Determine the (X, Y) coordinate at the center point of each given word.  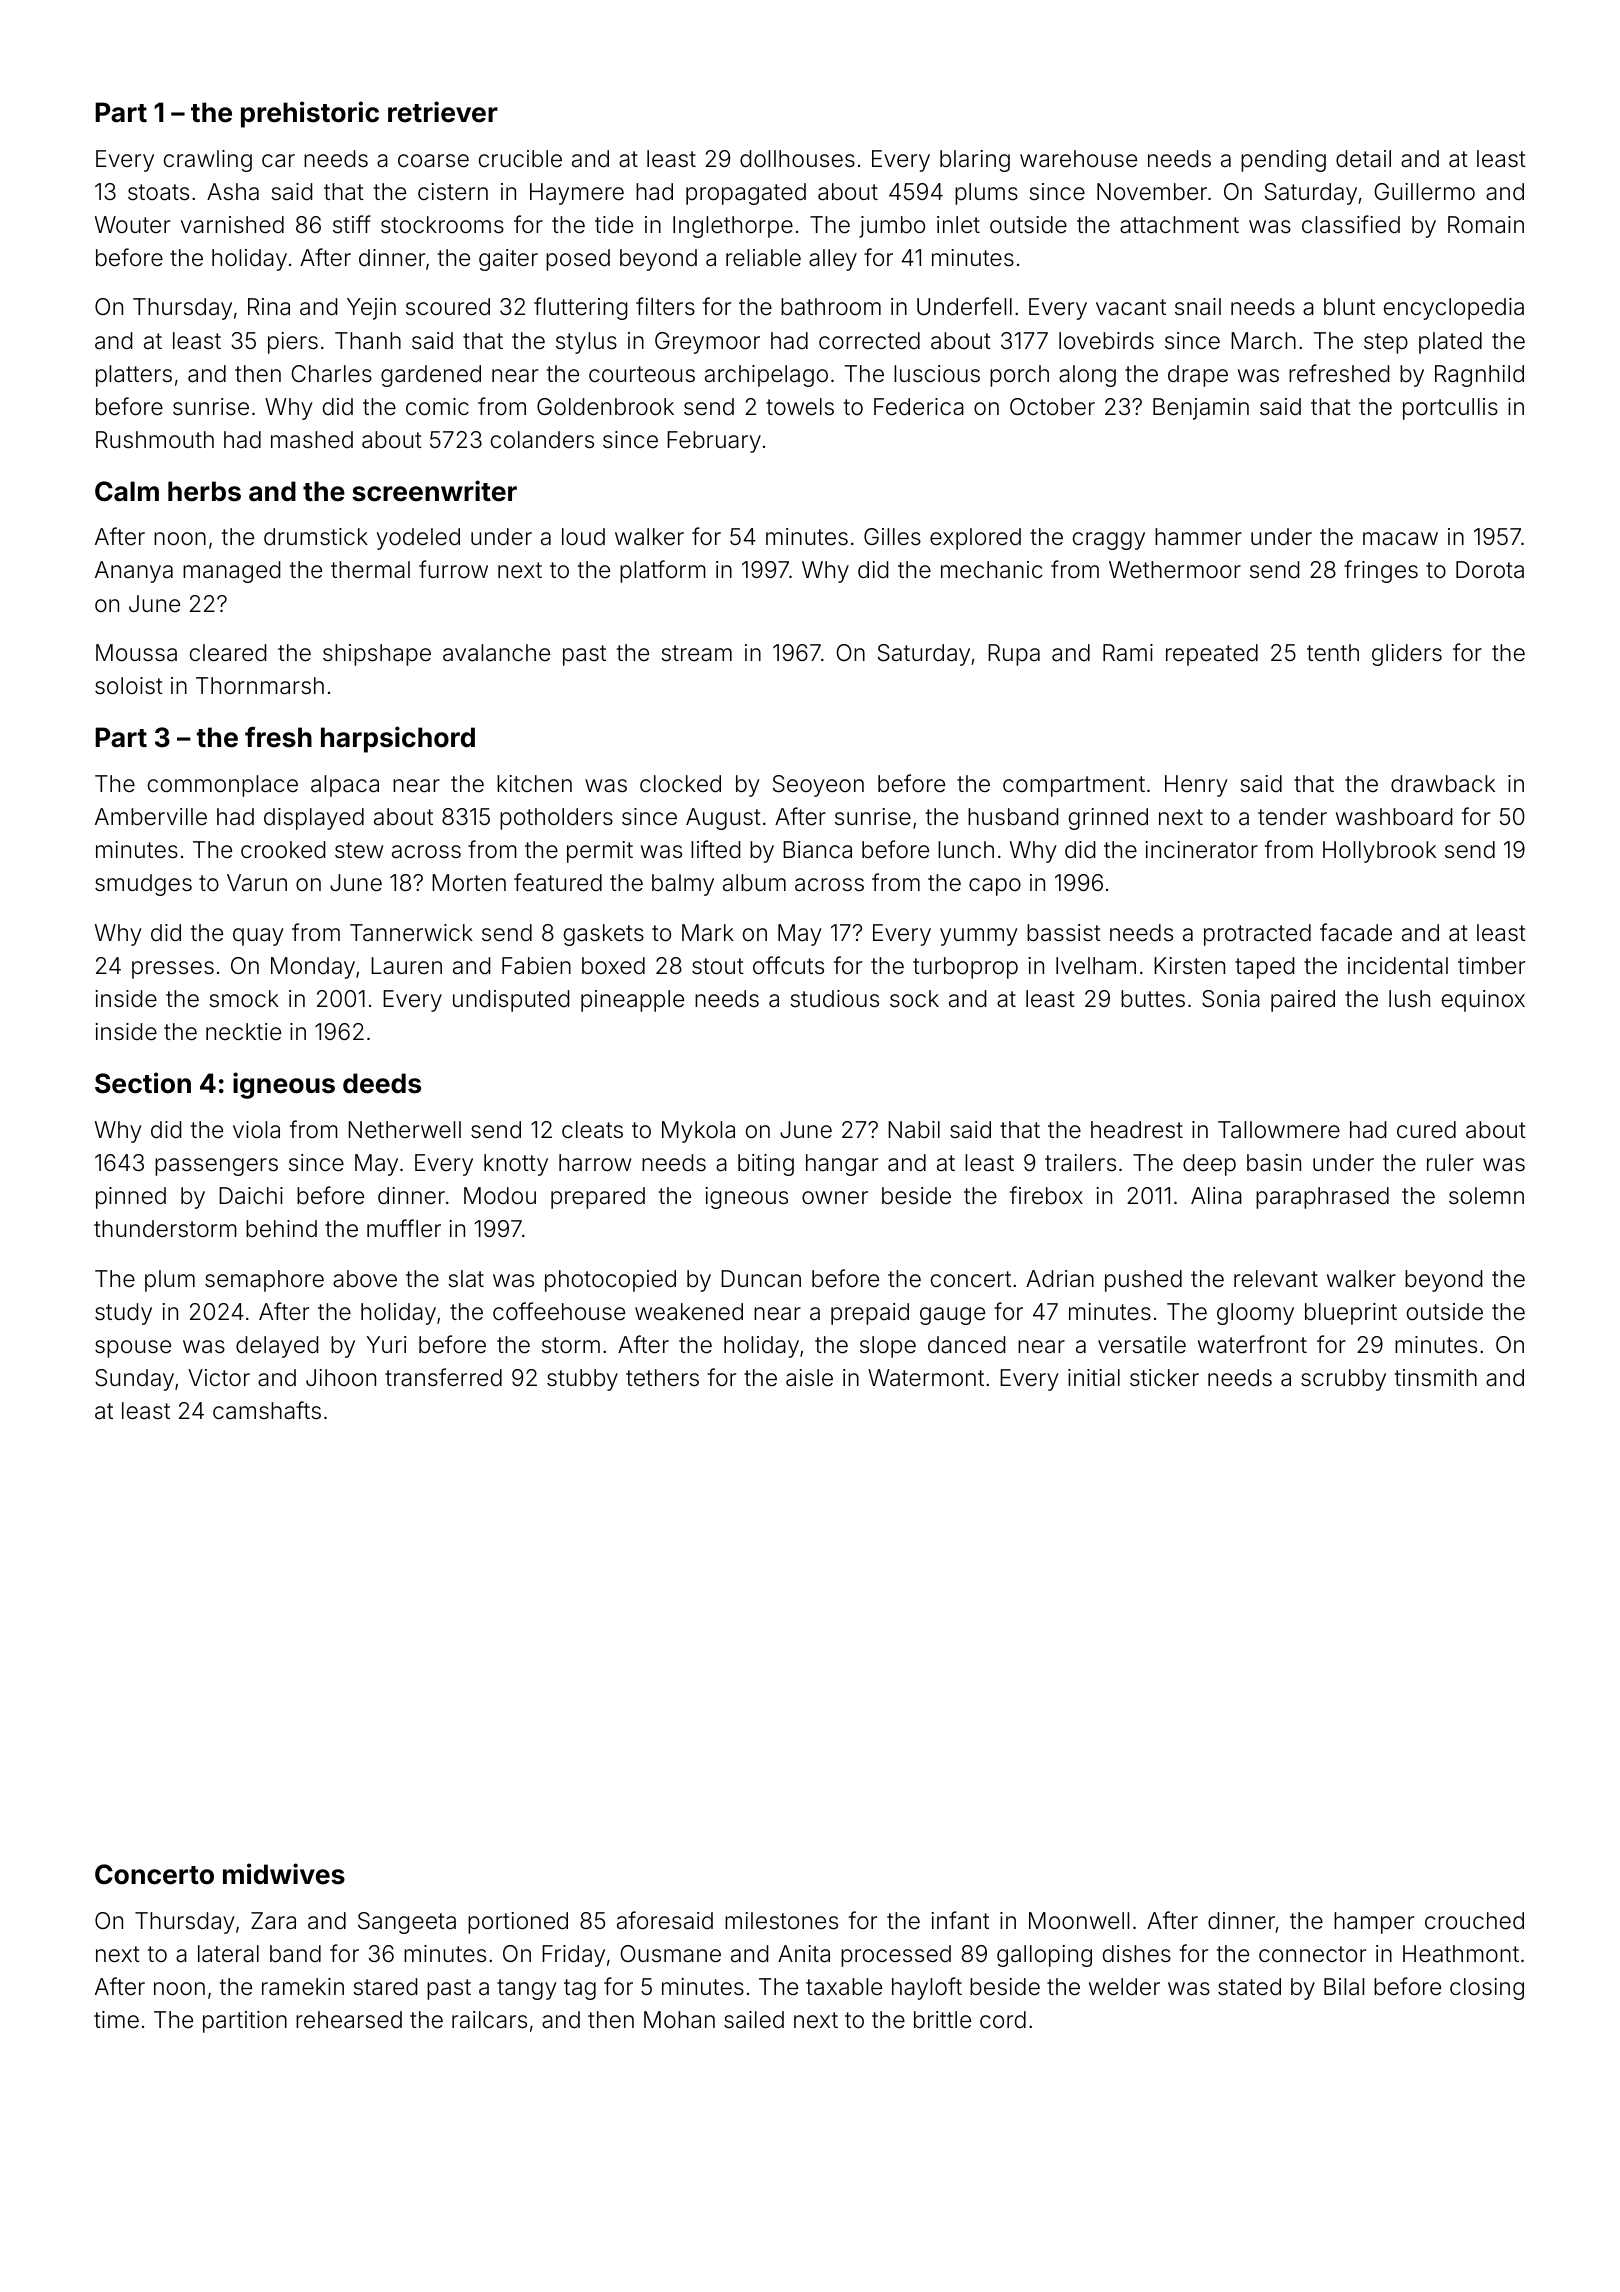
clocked (680, 784)
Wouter (132, 224)
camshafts (267, 1410)
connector (1312, 1954)
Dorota (1490, 570)
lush (1409, 999)
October (1052, 407)
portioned (518, 1923)
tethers (662, 1378)
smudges (143, 885)
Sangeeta (407, 1923)
